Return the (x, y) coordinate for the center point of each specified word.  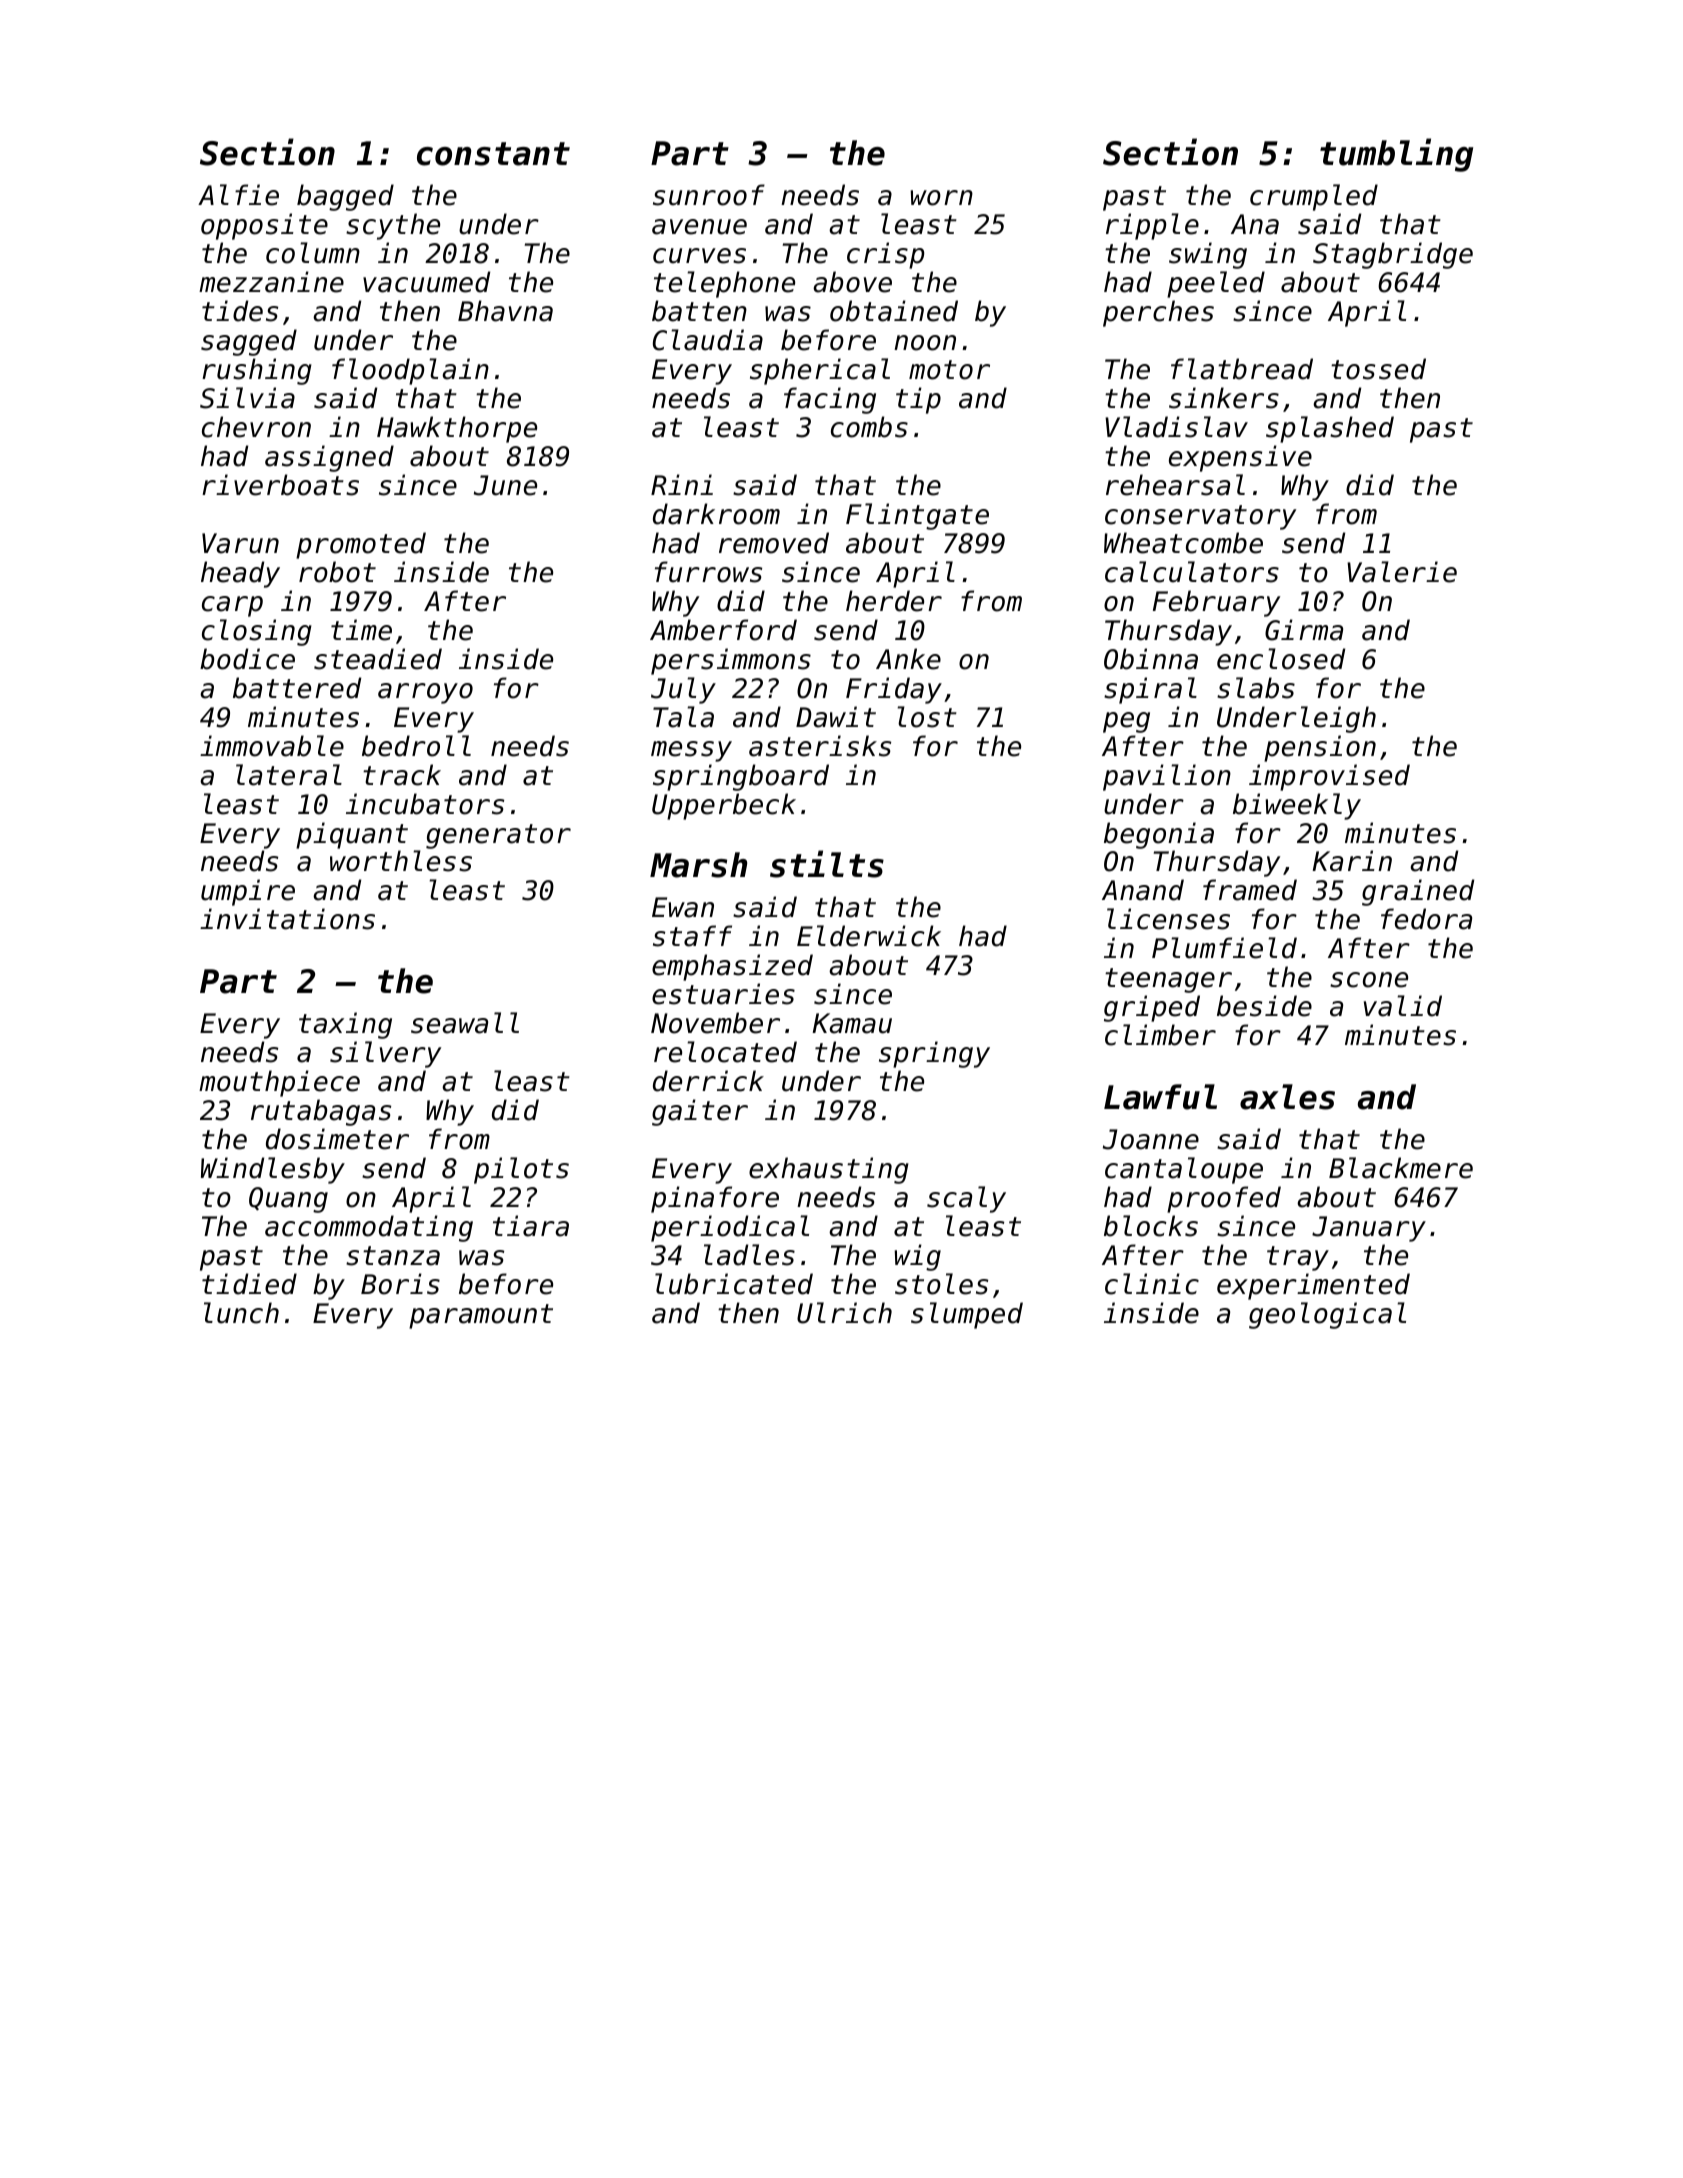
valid (1403, 1006)
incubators (425, 804)
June (505, 485)
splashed (1330, 429)
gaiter (700, 1112)
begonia (1159, 835)
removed (774, 543)
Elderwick (869, 936)
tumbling (1396, 155)
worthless (401, 861)
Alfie (238, 195)
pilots (521, 1170)
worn (942, 198)
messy (691, 751)
